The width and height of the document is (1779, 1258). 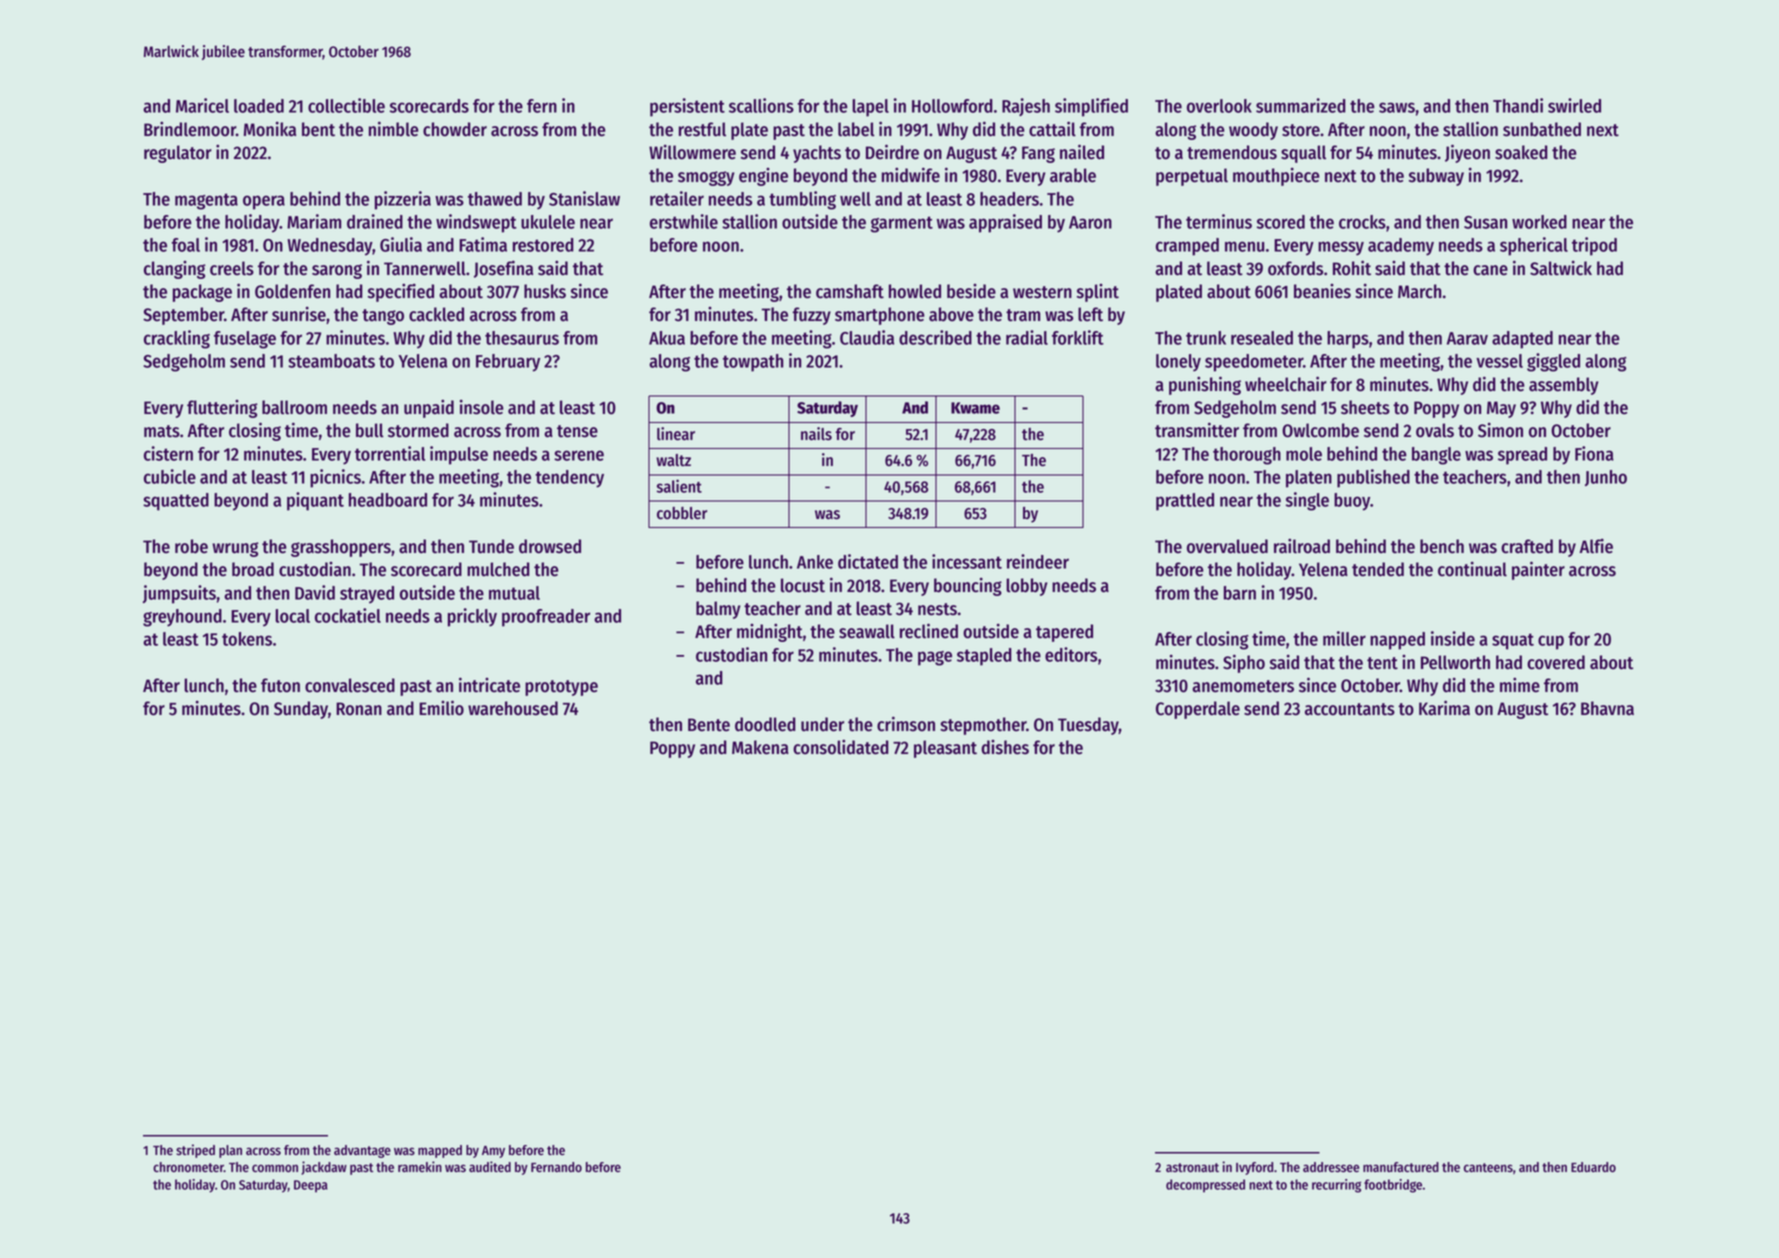 I want to click on thawed, so click(x=495, y=199).
